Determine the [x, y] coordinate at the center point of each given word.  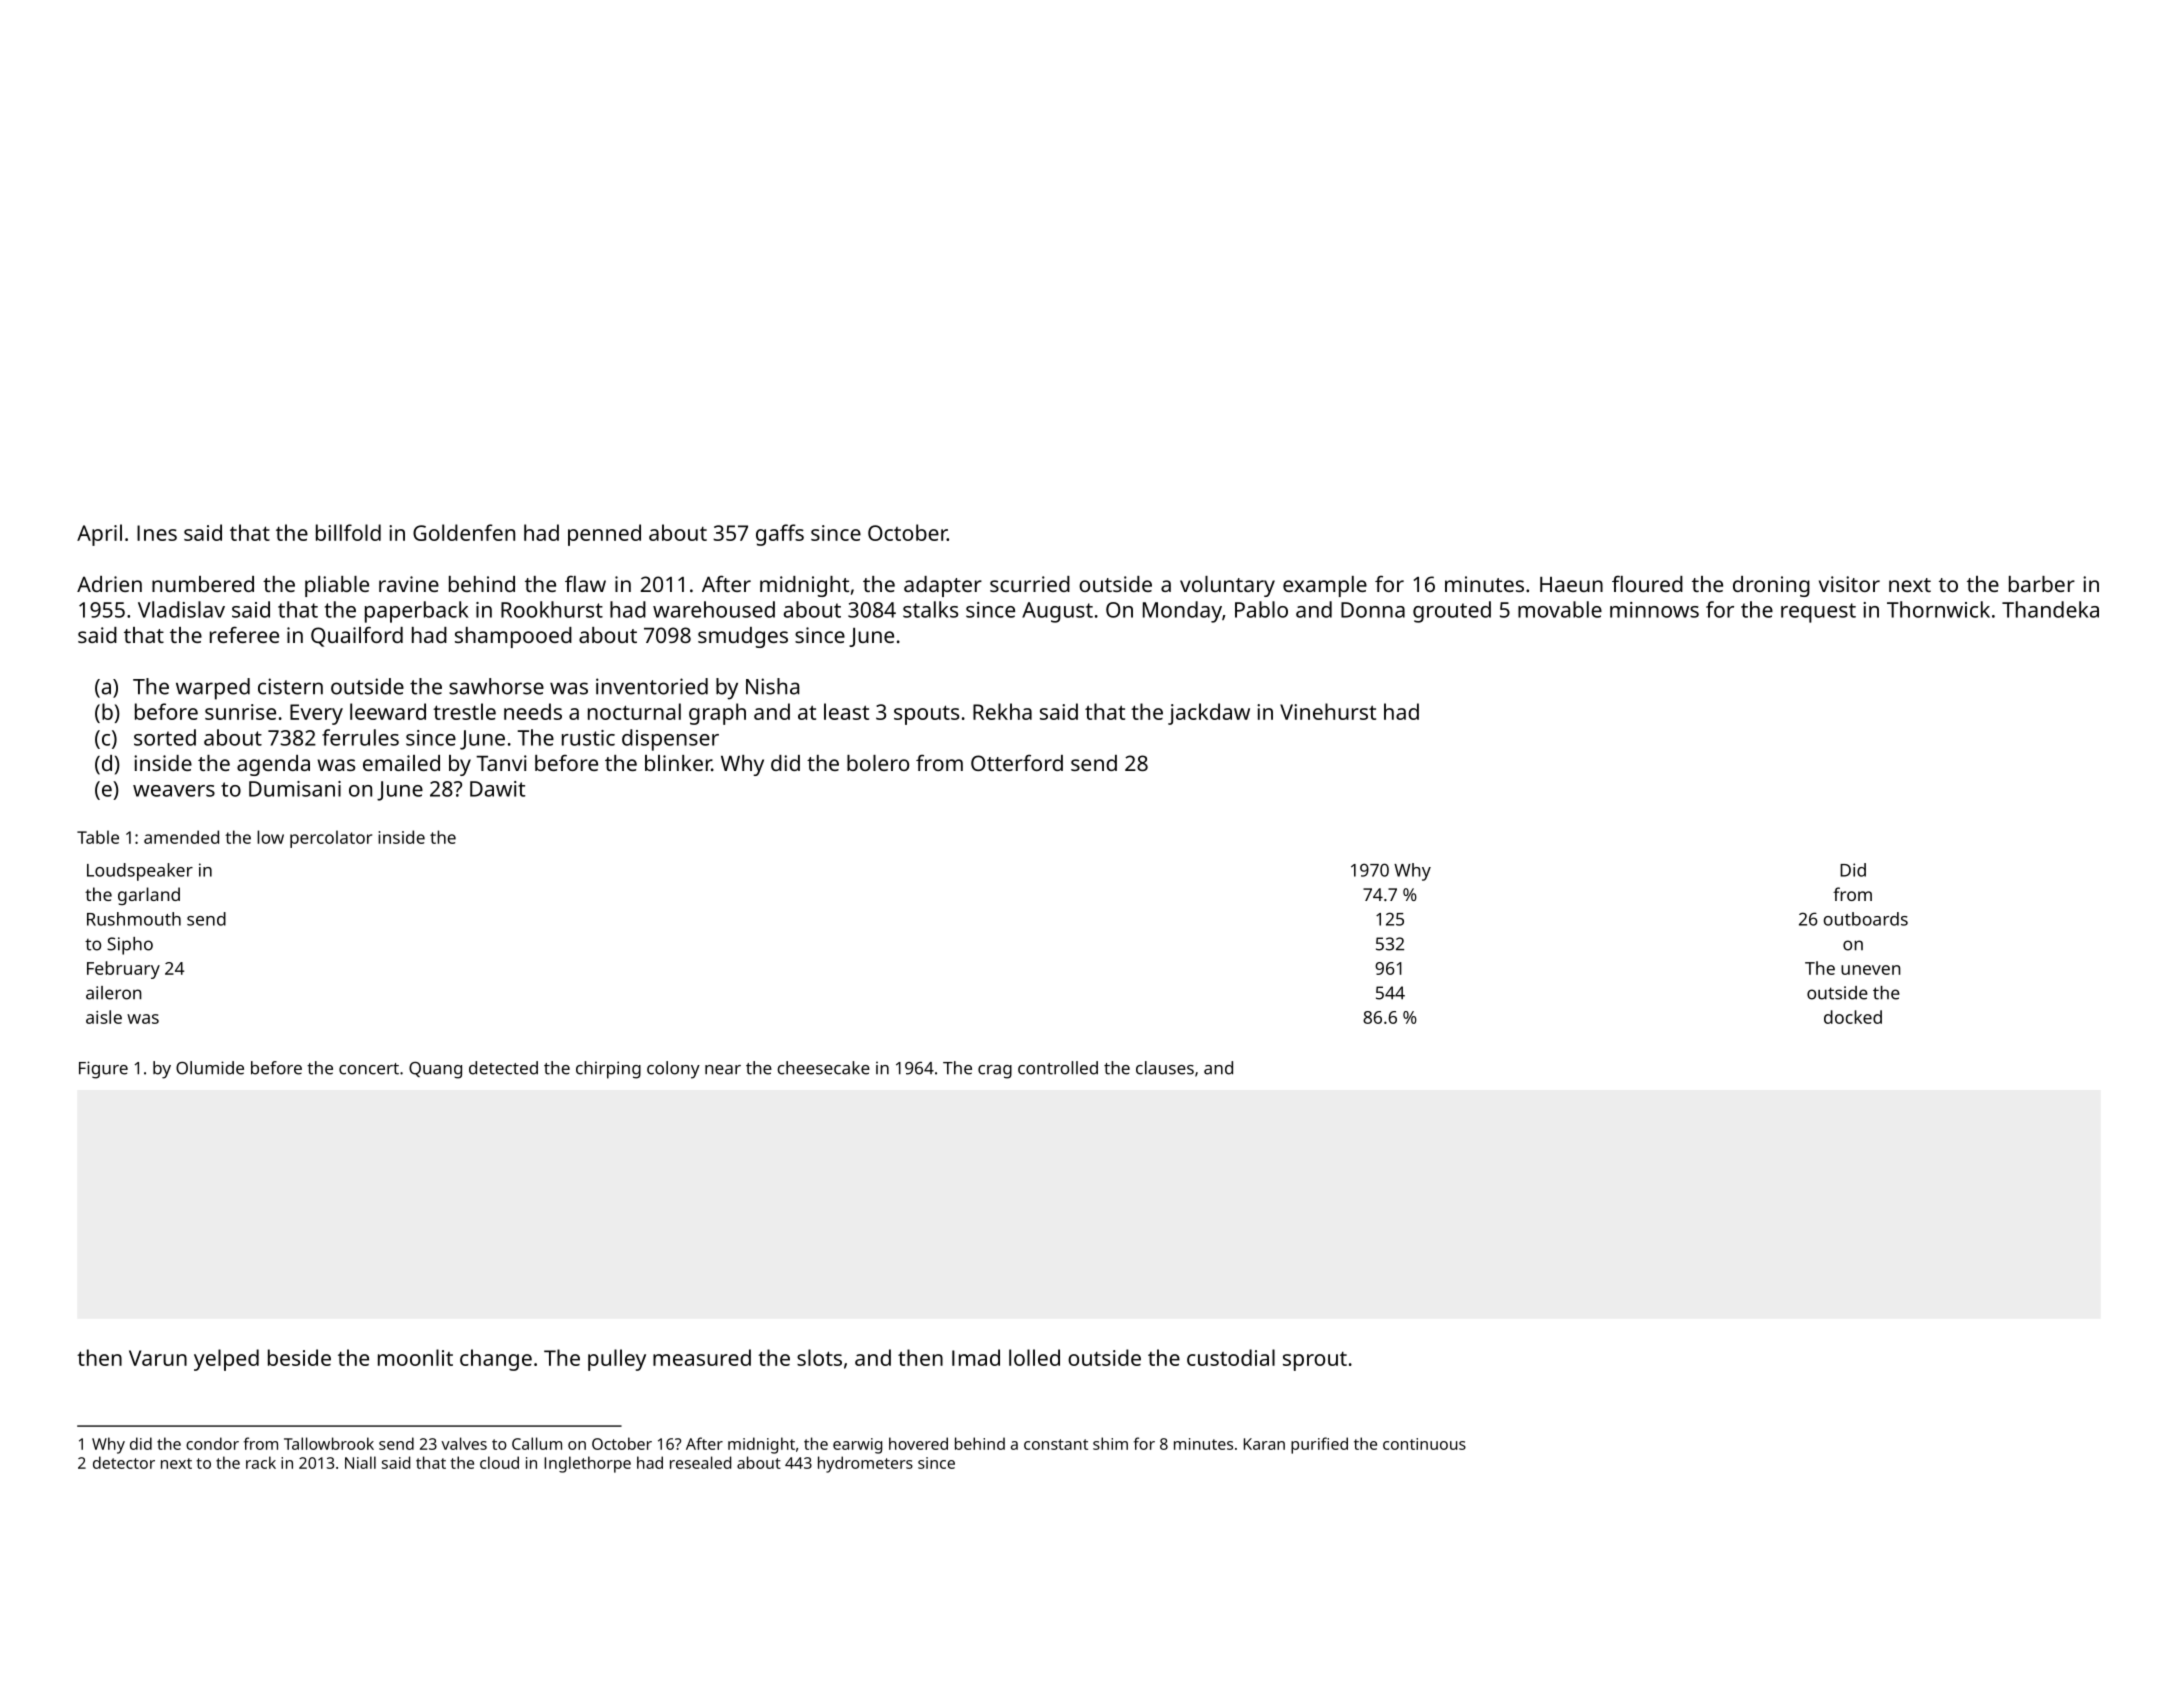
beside [299, 1357]
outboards [1865, 919]
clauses [1165, 1068]
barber [2042, 584]
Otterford [1017, 763]
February [123, 970]
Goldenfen [464, 532]
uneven [1871, 970]
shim [1110, 1443]
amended [181, 837]
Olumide [210, 1068]
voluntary [1227, 586]
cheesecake [823, 1068]
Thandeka [2050, 609]
